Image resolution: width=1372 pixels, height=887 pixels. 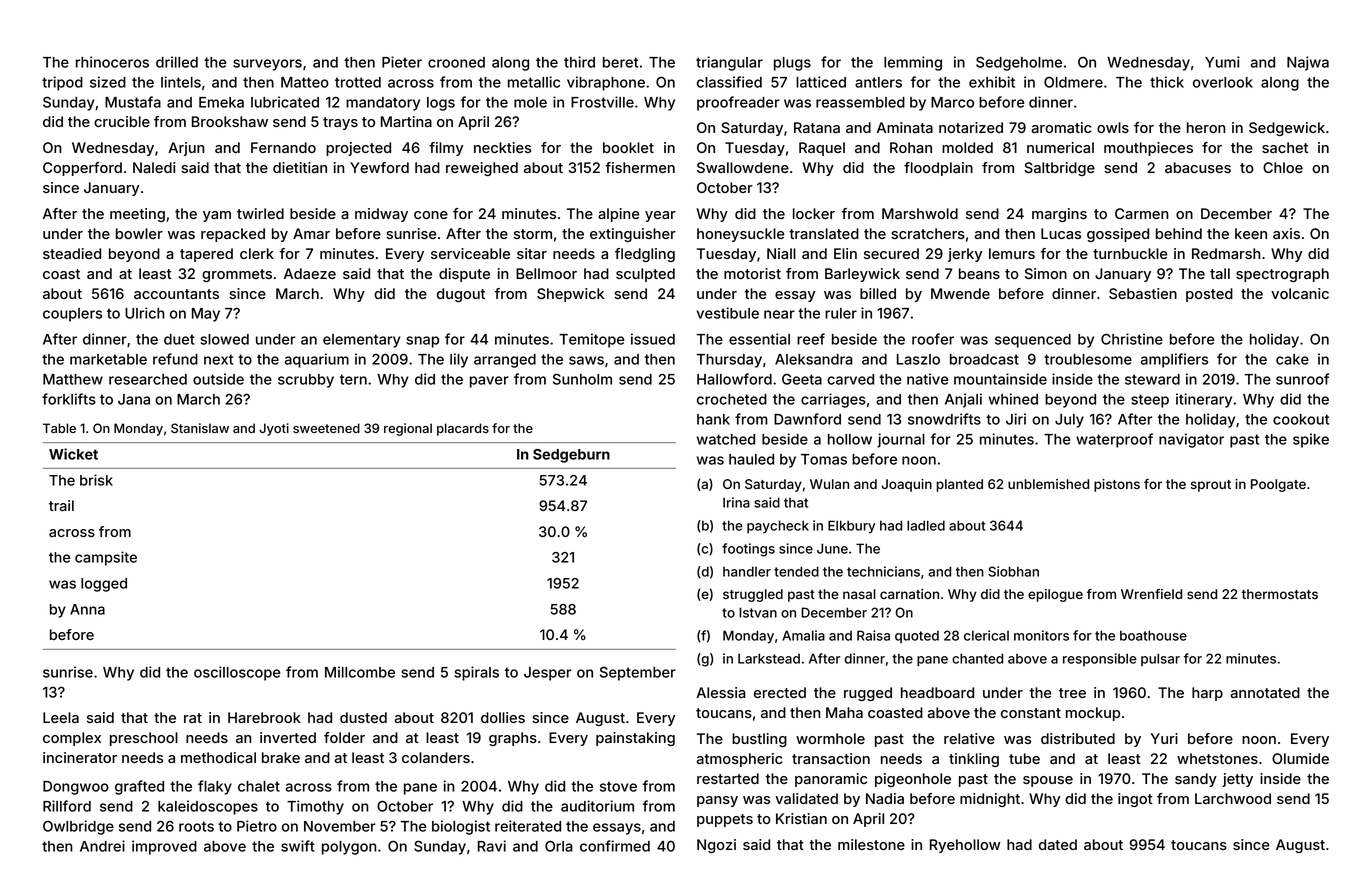 I want to click on handler, so click(x=747, y=571).
